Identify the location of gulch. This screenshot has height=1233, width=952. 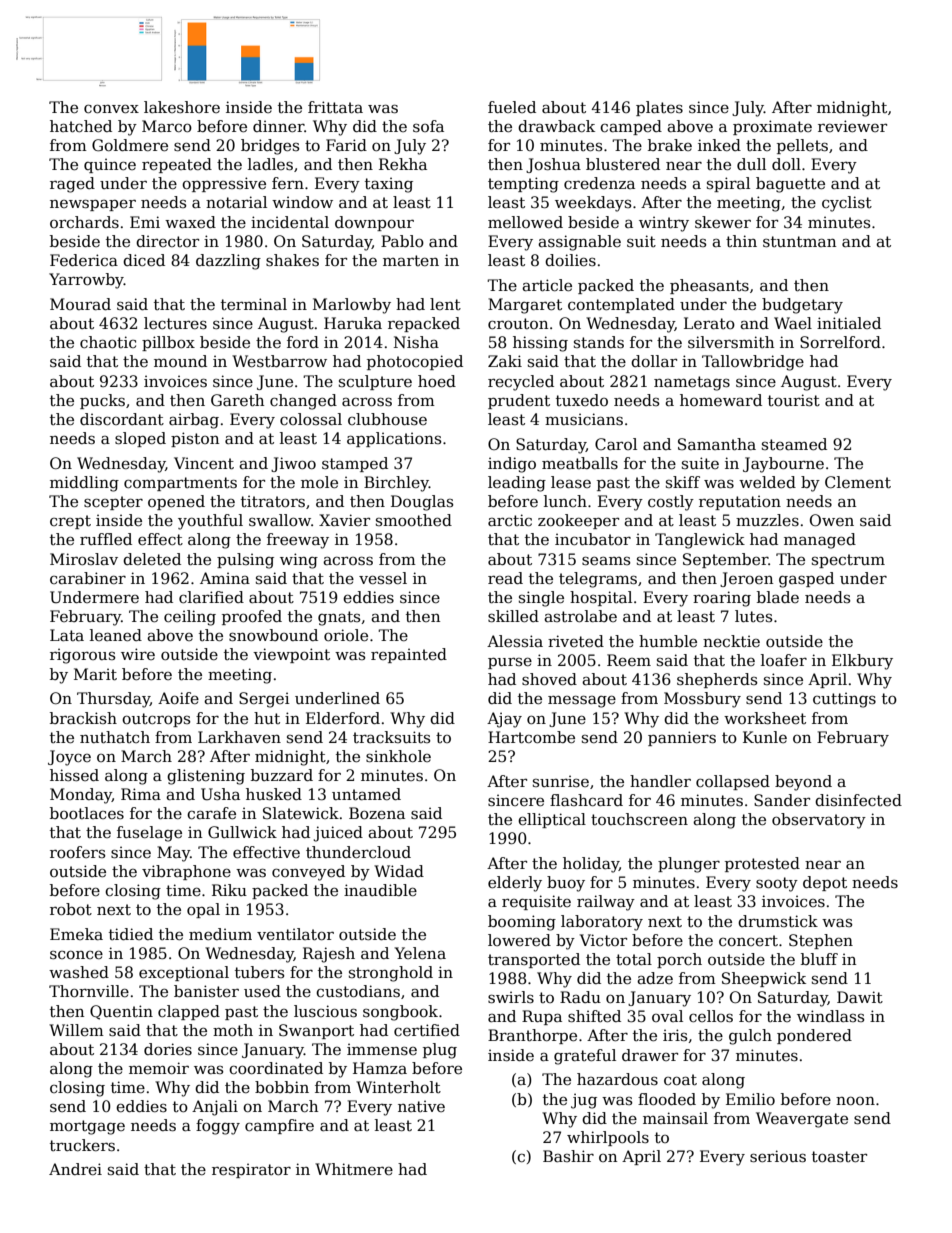
(750, 1037).
